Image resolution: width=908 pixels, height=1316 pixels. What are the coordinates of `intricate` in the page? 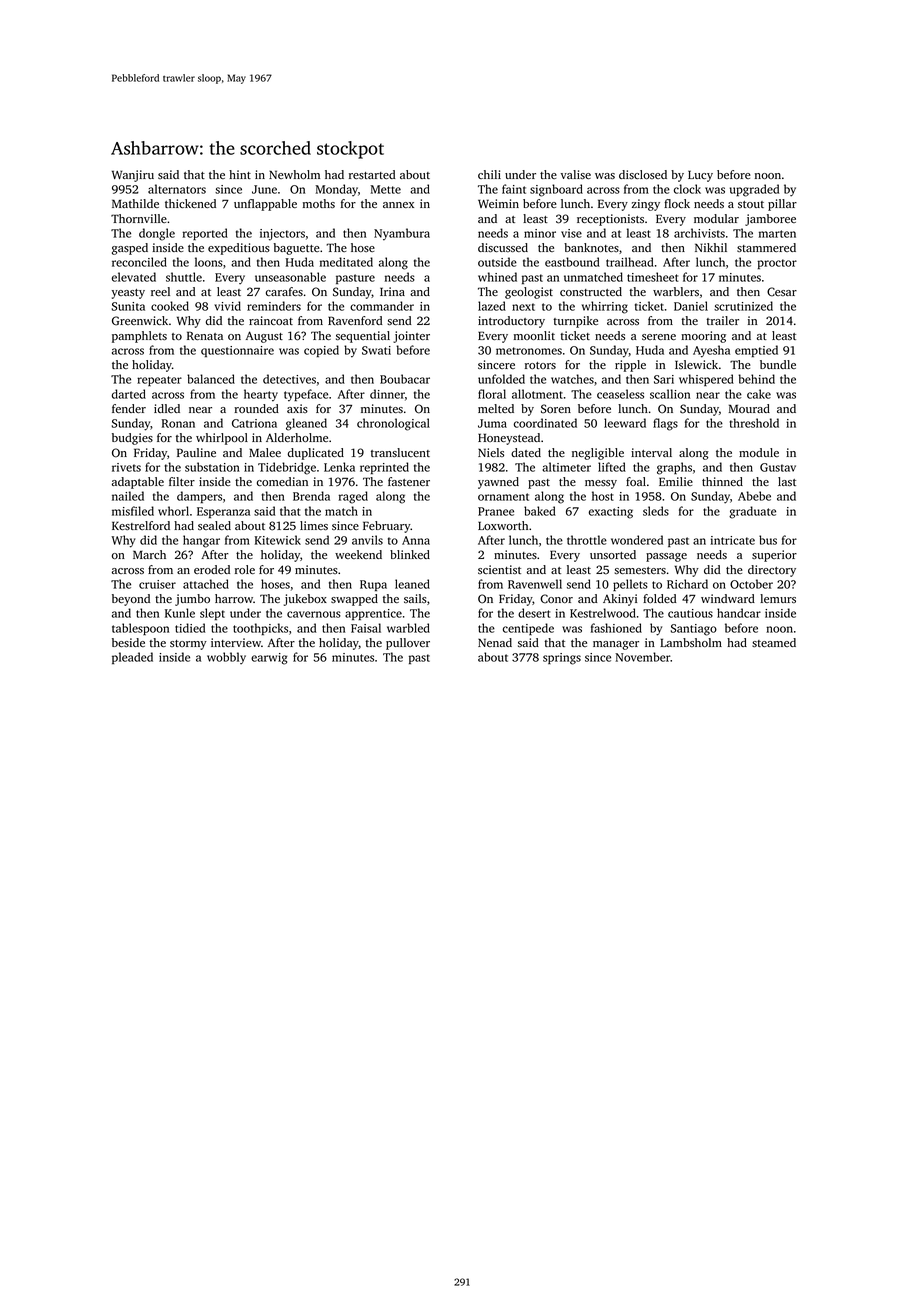 It's located at (732, 540).
